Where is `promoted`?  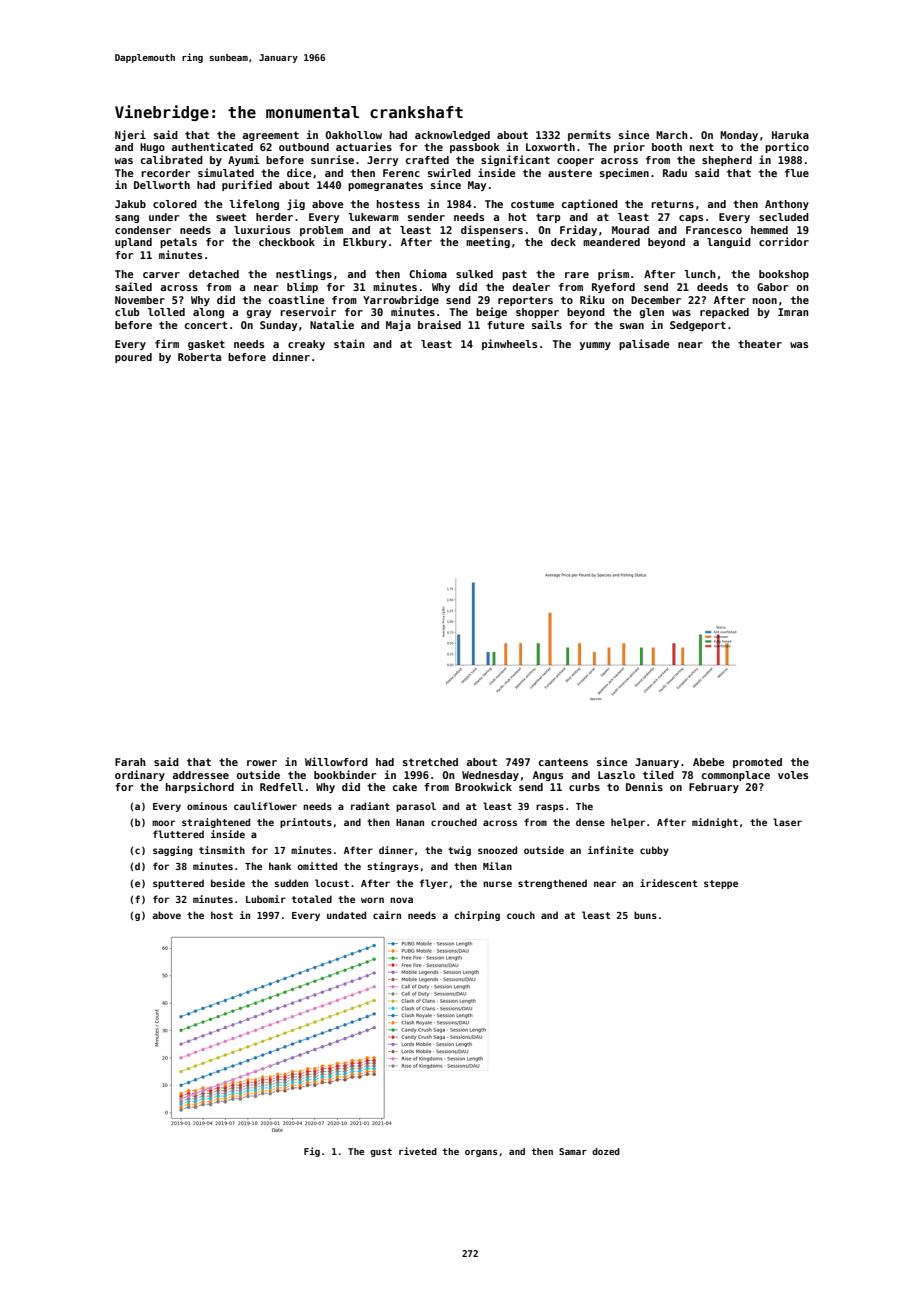 promoted is located at coordinates (757, 763).
